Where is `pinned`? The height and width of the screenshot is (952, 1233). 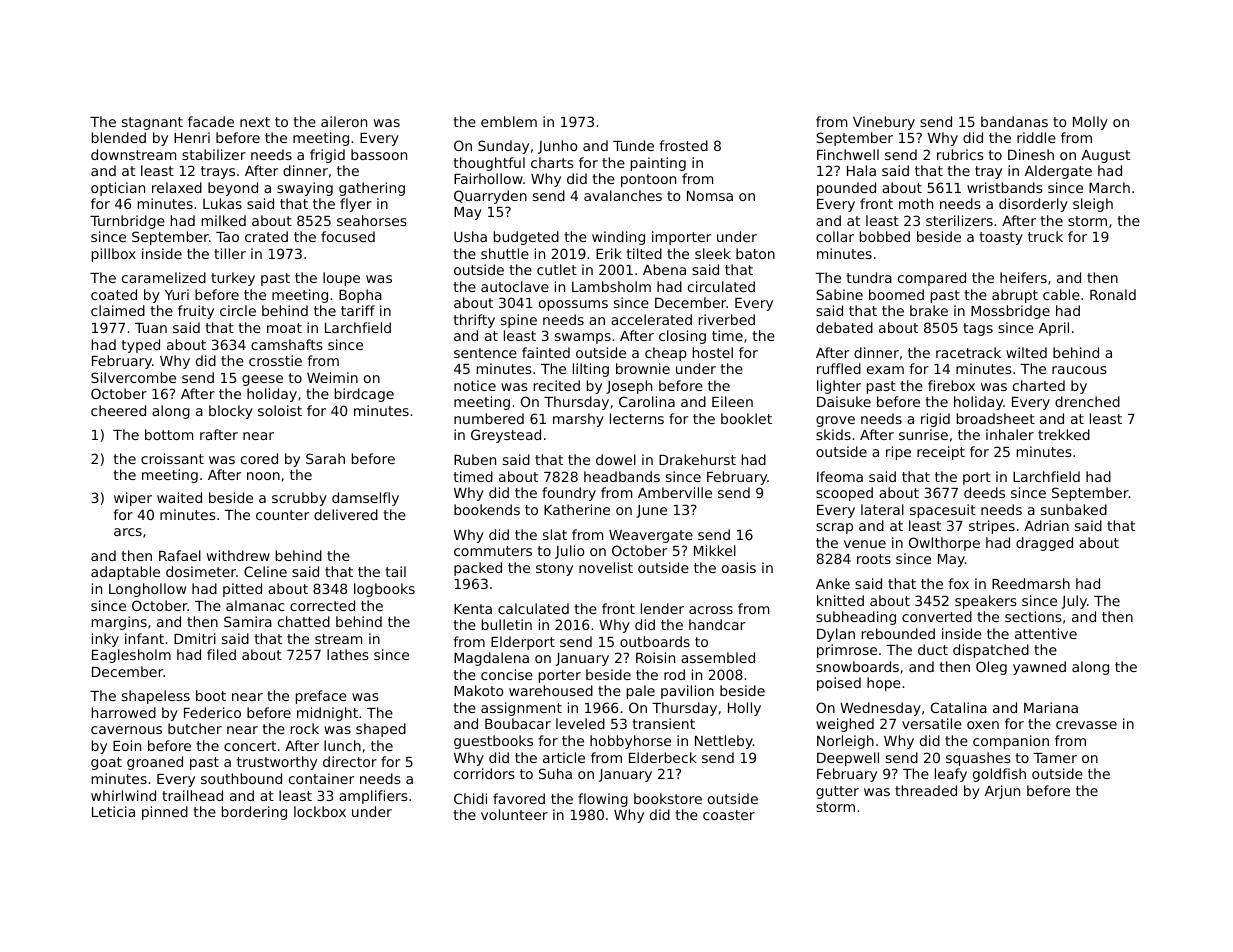 pinned is located at coordinates (165, 813).
